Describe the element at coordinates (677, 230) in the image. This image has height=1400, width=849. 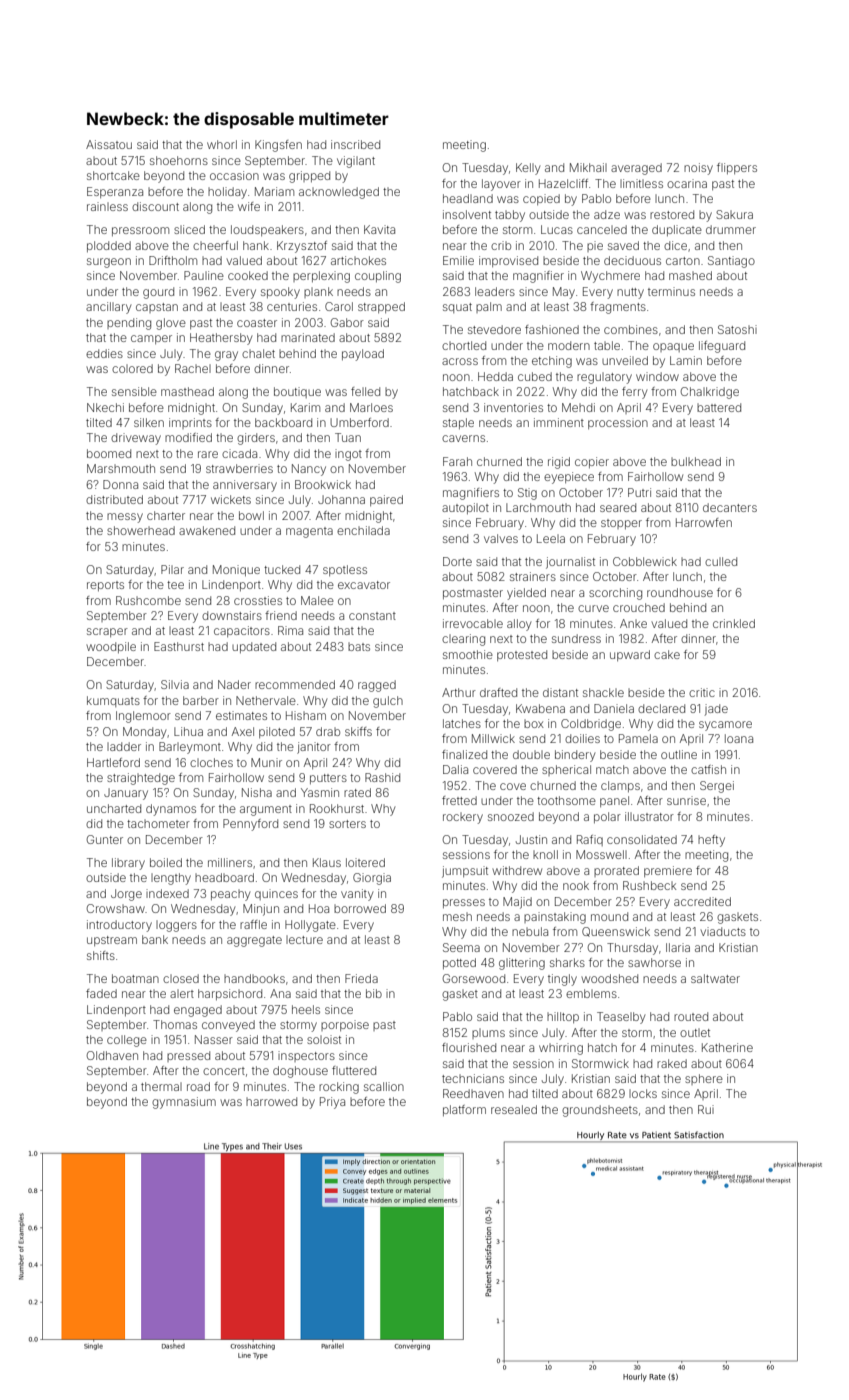
I see `duplicate` at that location.
